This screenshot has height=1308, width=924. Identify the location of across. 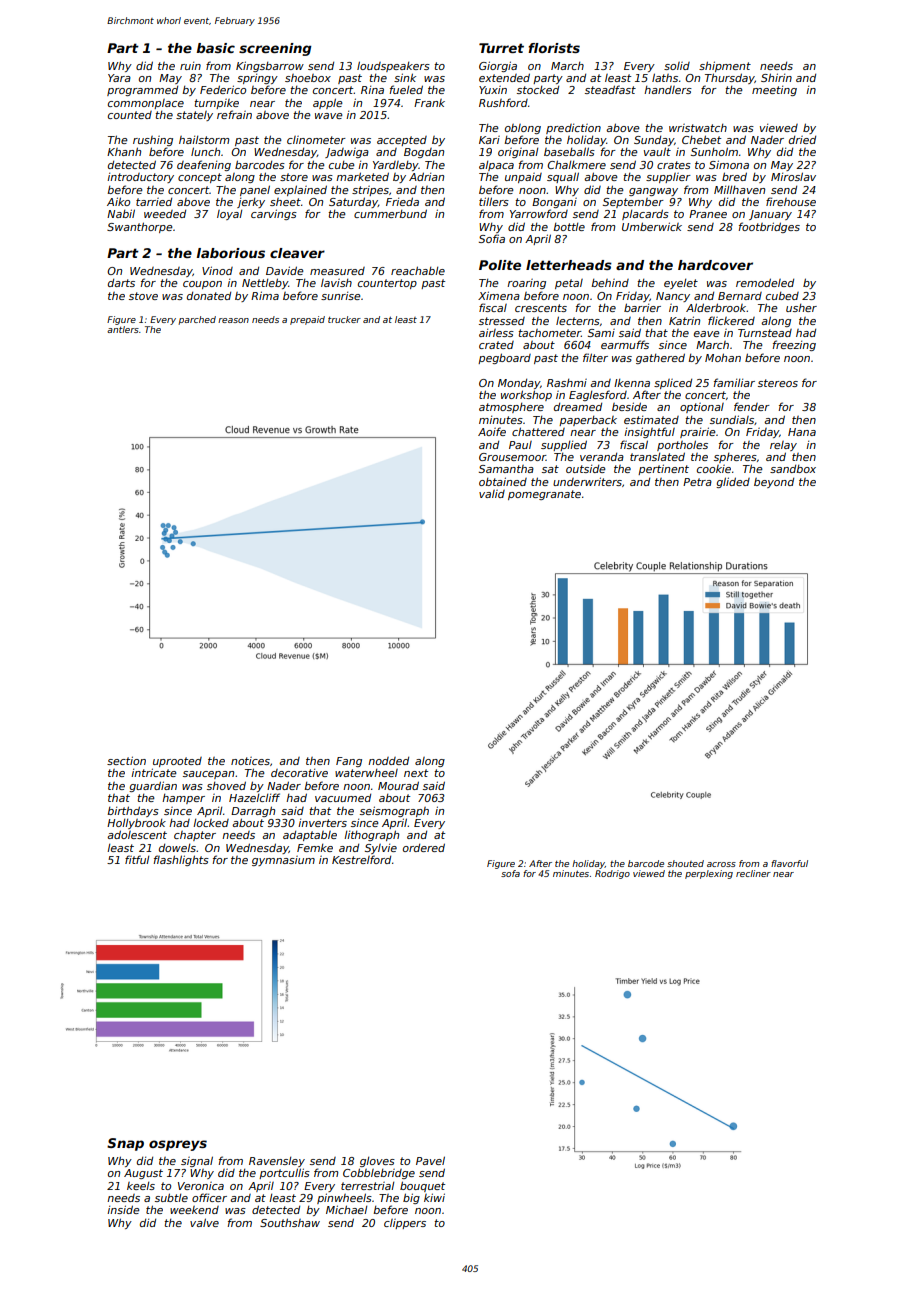
(721, 864).
